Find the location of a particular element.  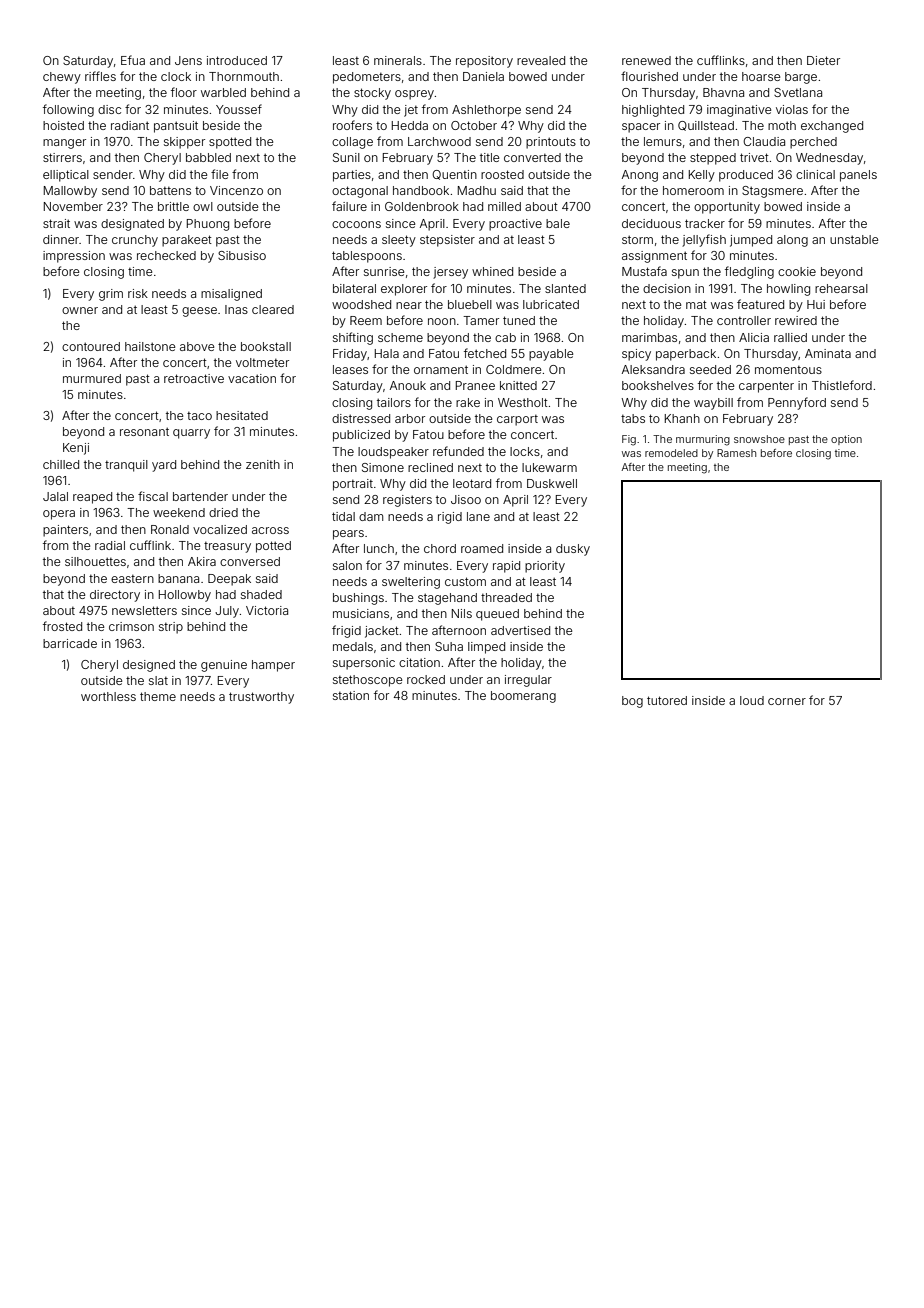

resonant is located at coordinates (144, 431).
